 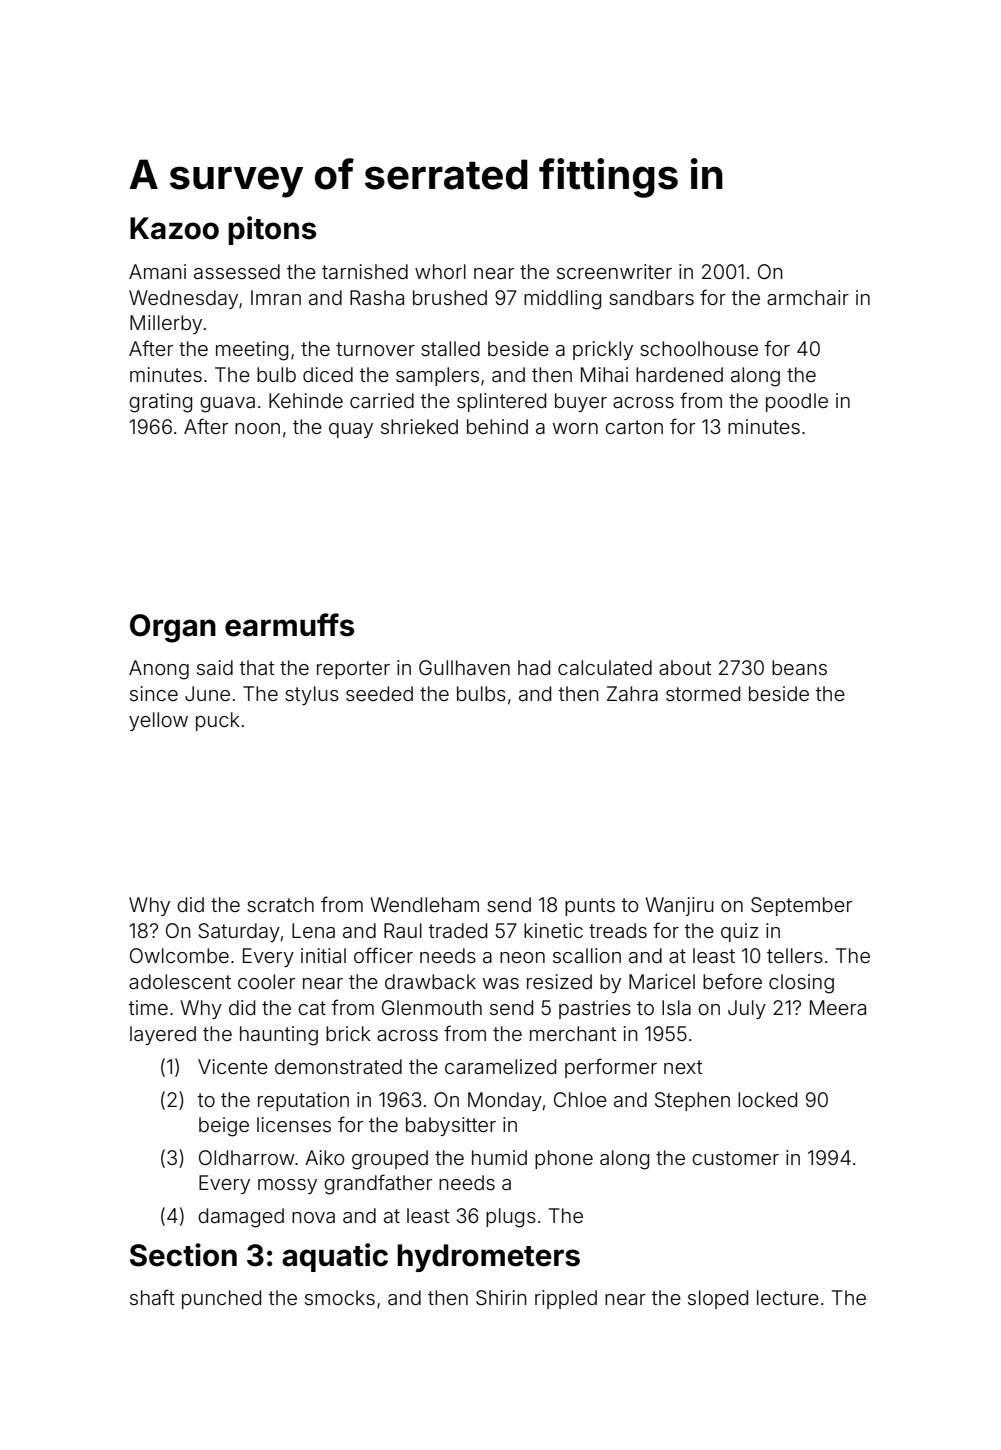 What do you see at coordinates (379, 693) in the document?
I see `seeded` at bounding box center [379, 693].
